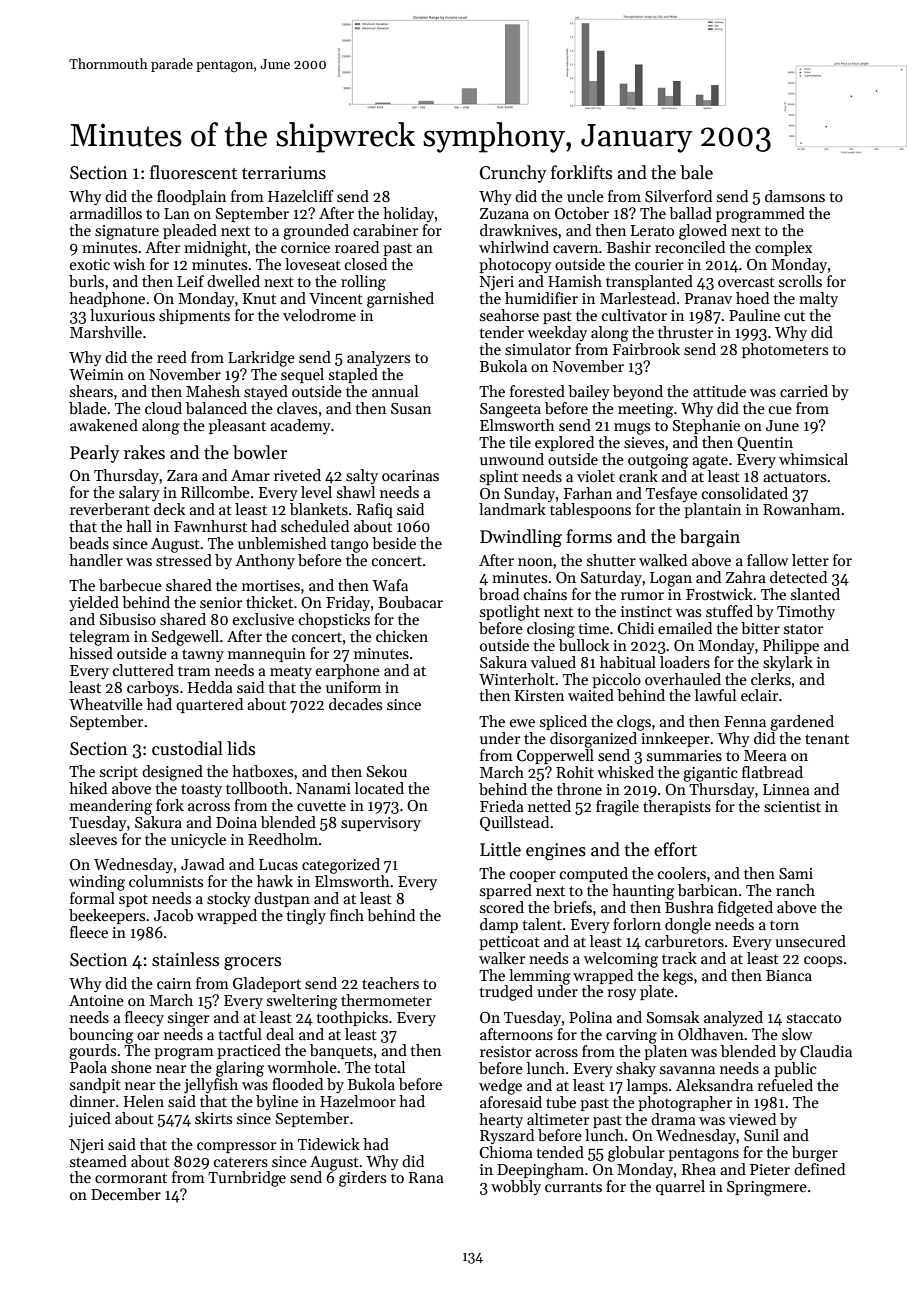 The width and height of the document is (924, 1308). Describe the element at coordinates (284, 173) in the document. I see `terrariums` at that location.
